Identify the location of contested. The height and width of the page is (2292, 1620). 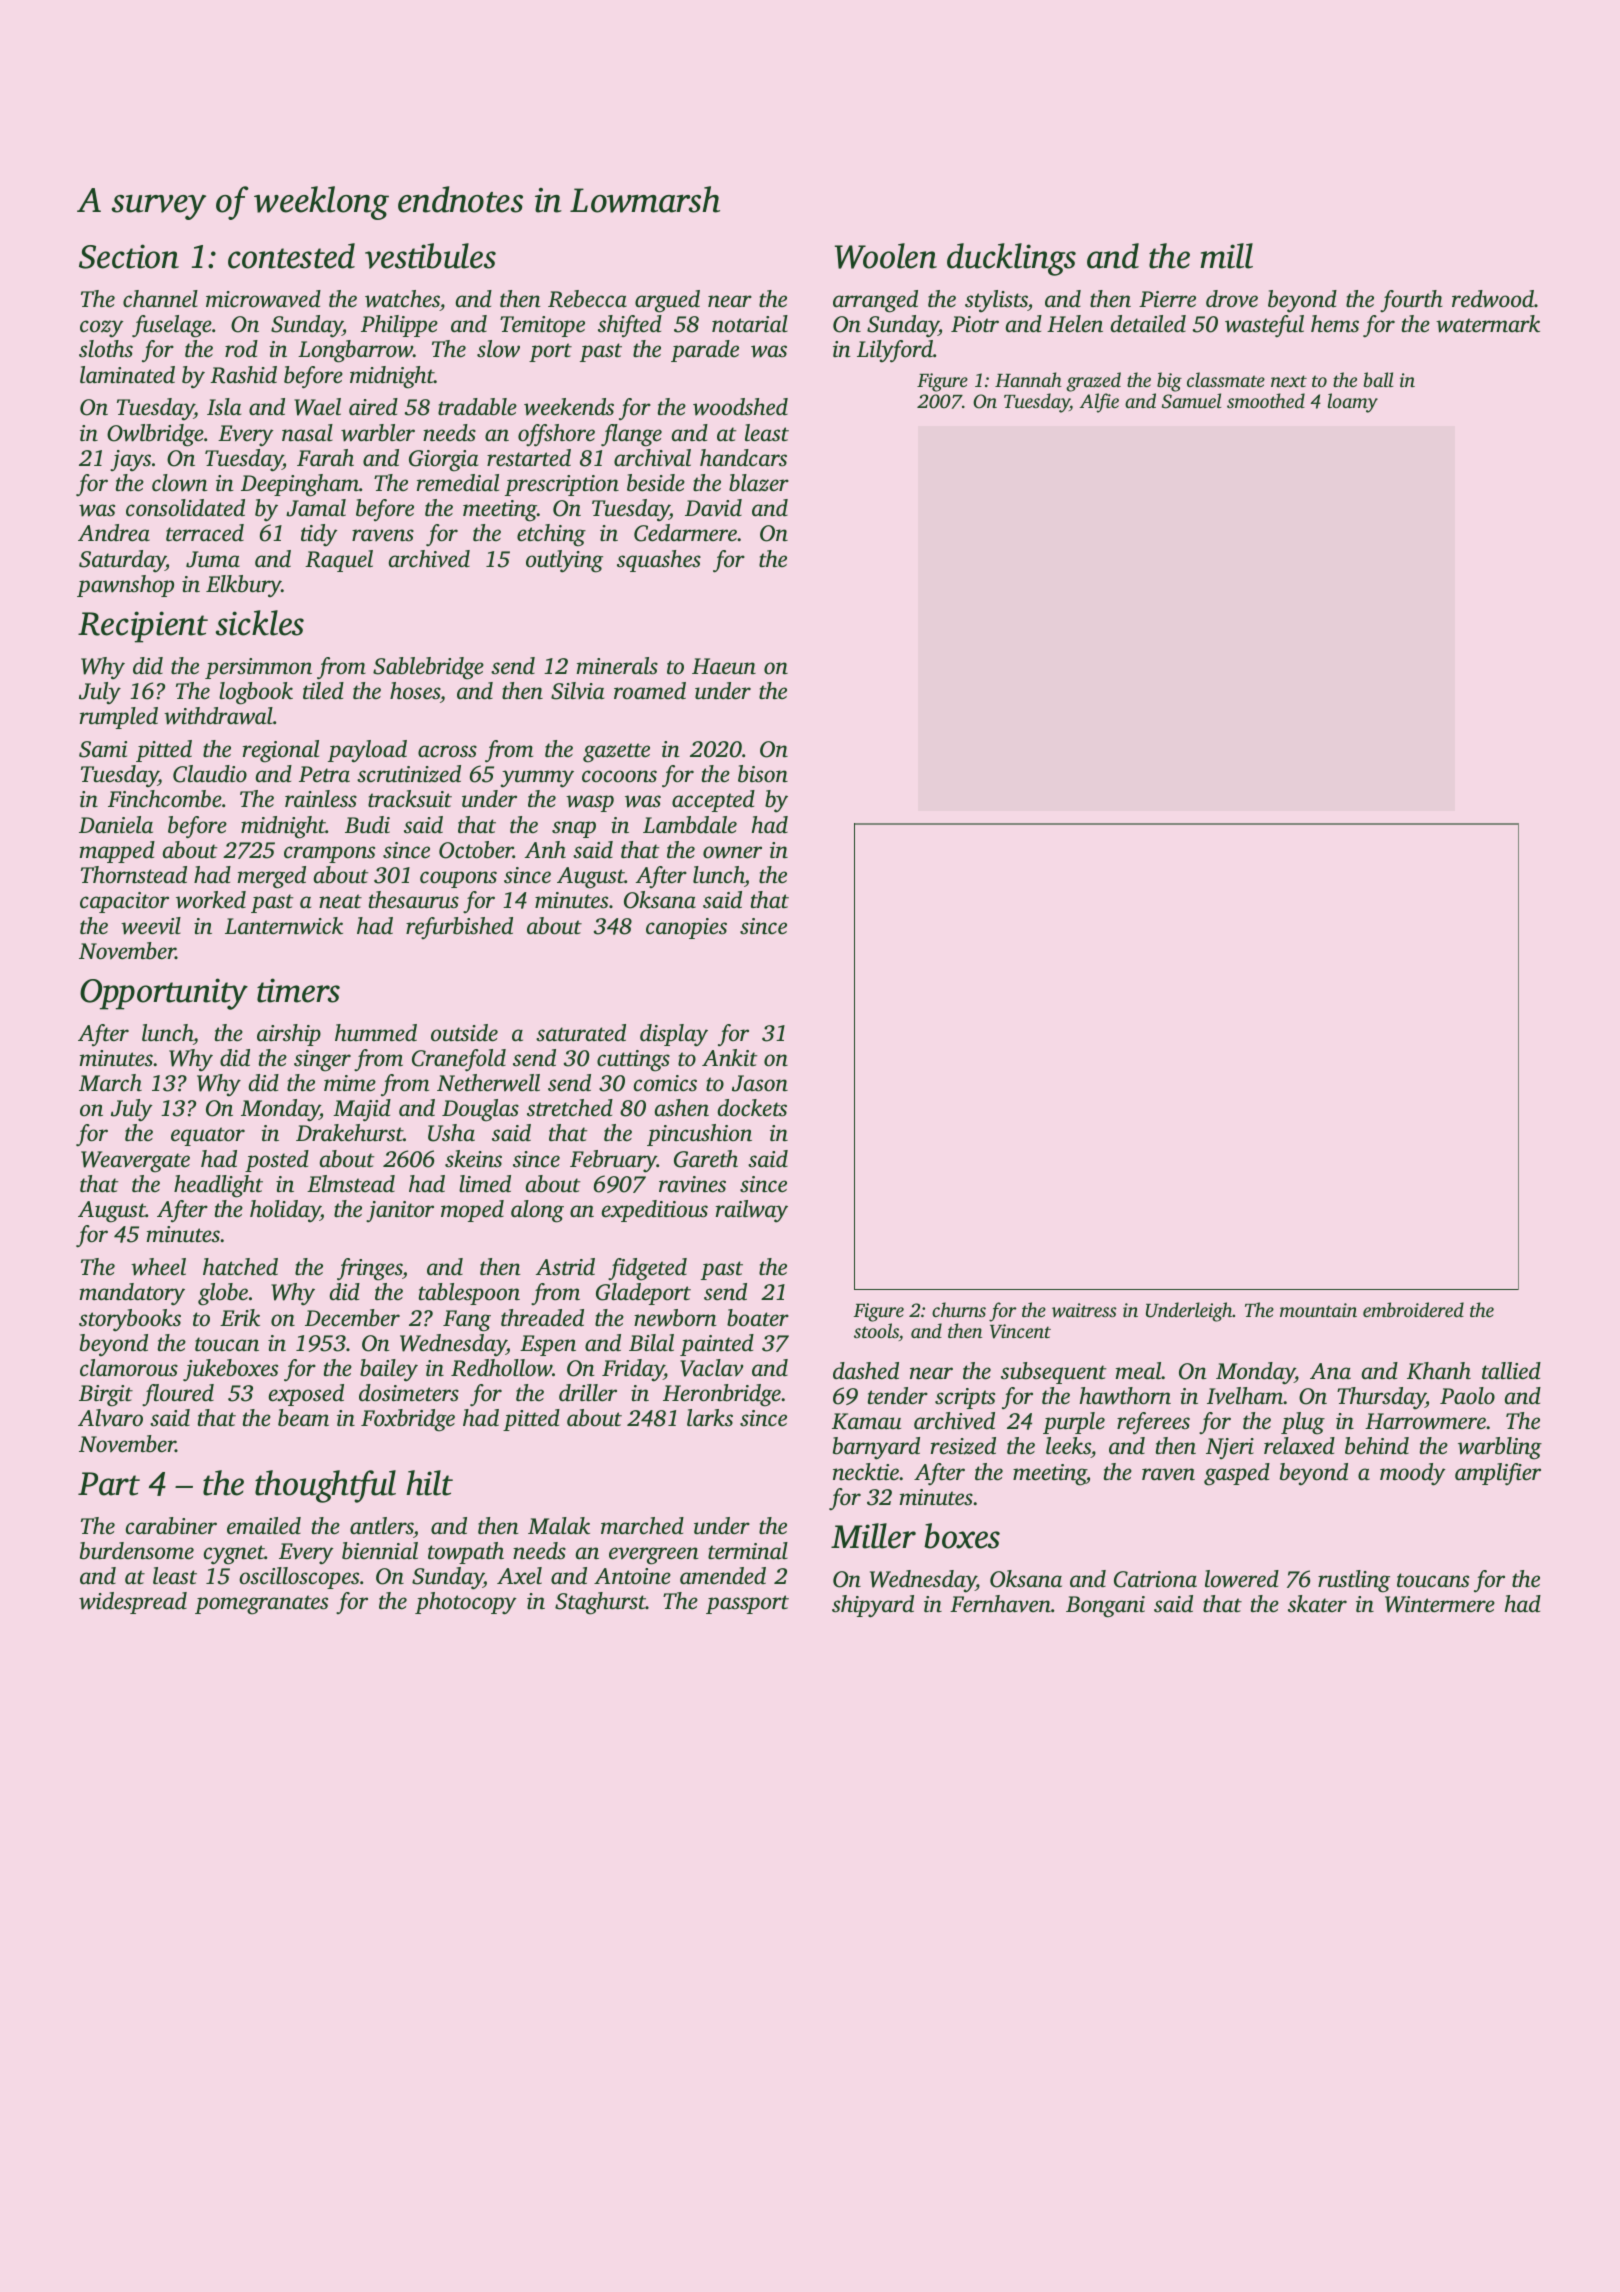
(291, 256).
